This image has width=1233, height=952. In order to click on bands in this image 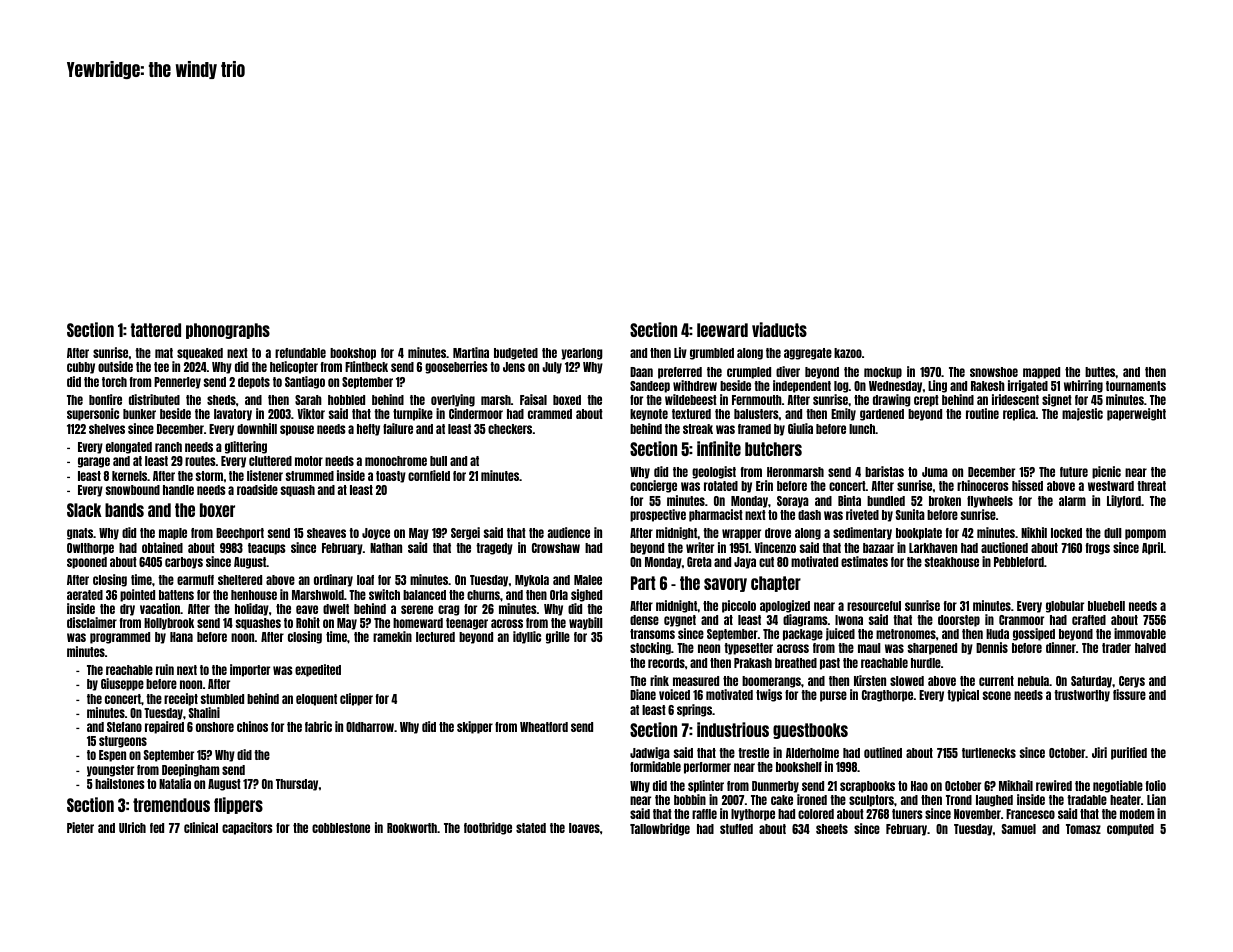, I will do `click(124, 510)`.
